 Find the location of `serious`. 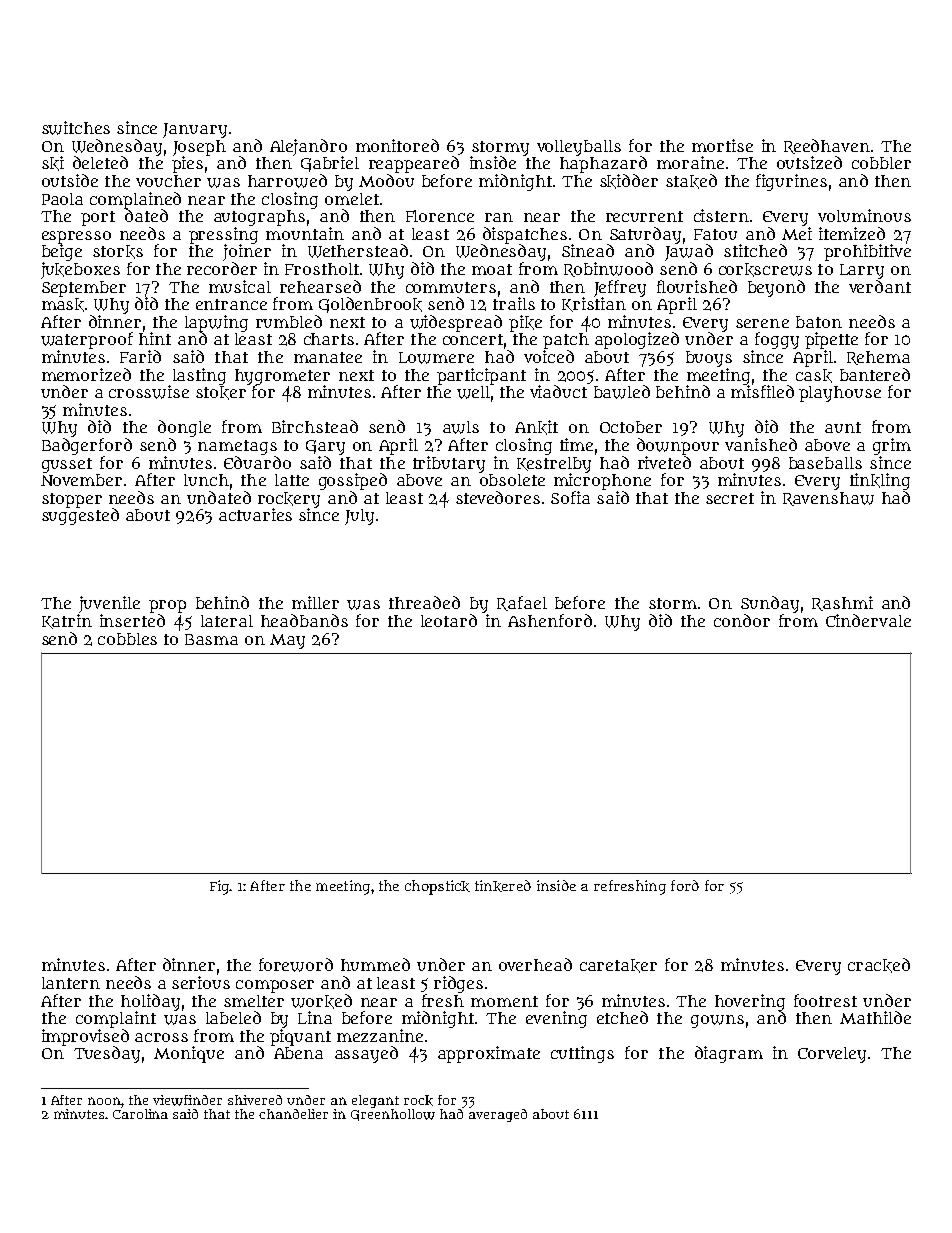

serious is located at coordinates (201, 982).
